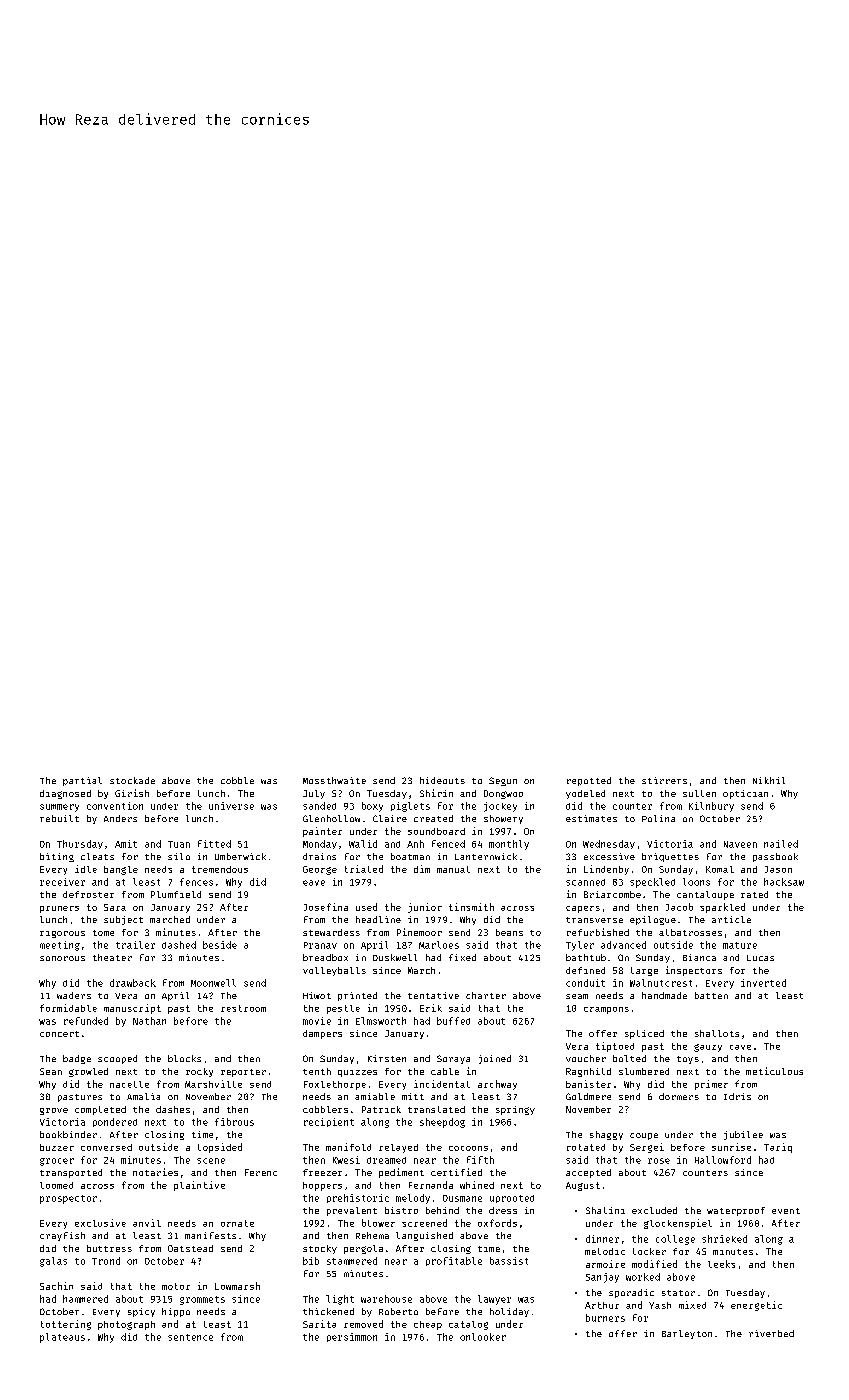 This image has height=1400, width=849. Describe the element at coordinates (512, 1199) in the image. I see `uprooted` at that location.
